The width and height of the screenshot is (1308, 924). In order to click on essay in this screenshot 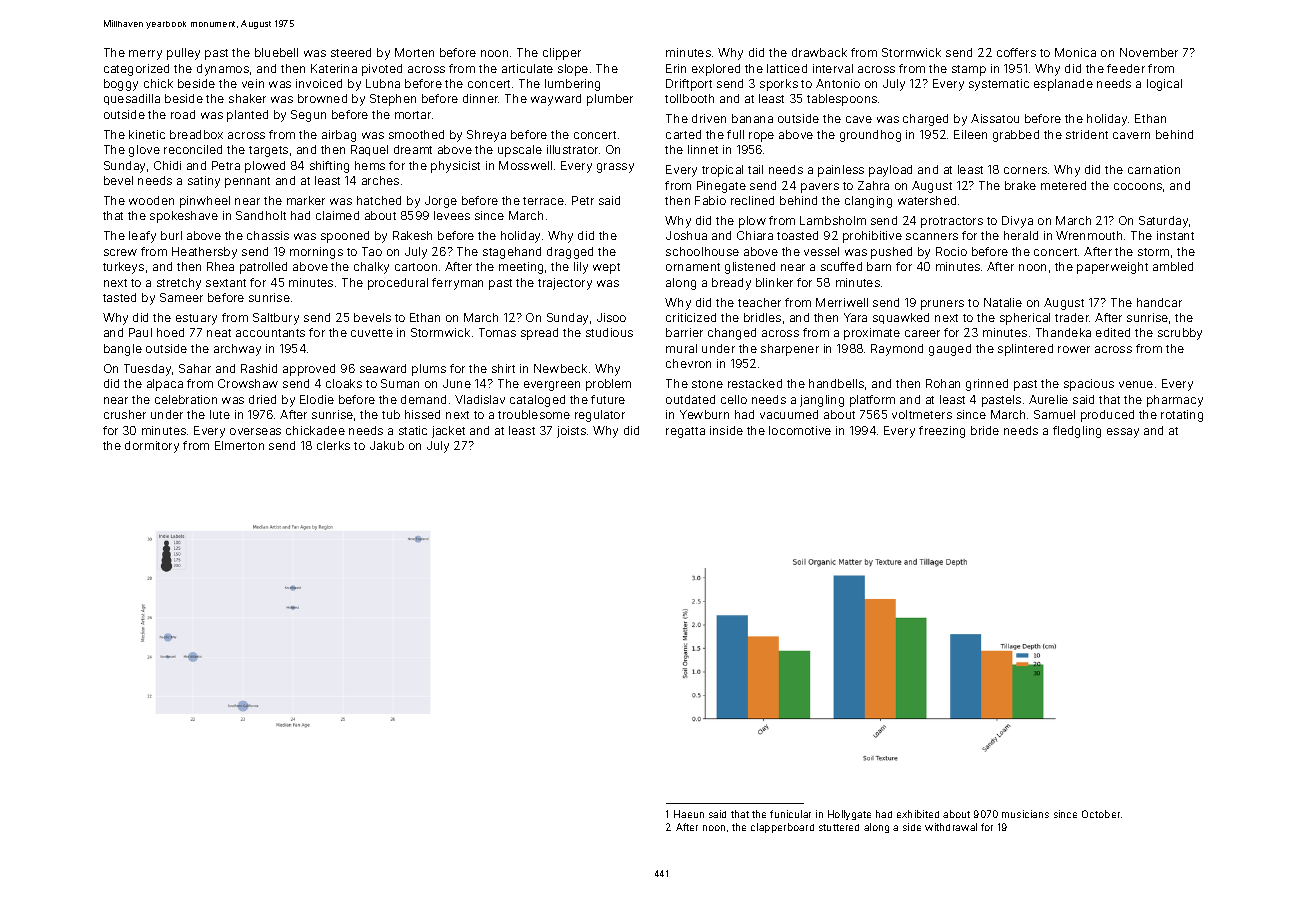, I will do `click(1123, 433)`.
